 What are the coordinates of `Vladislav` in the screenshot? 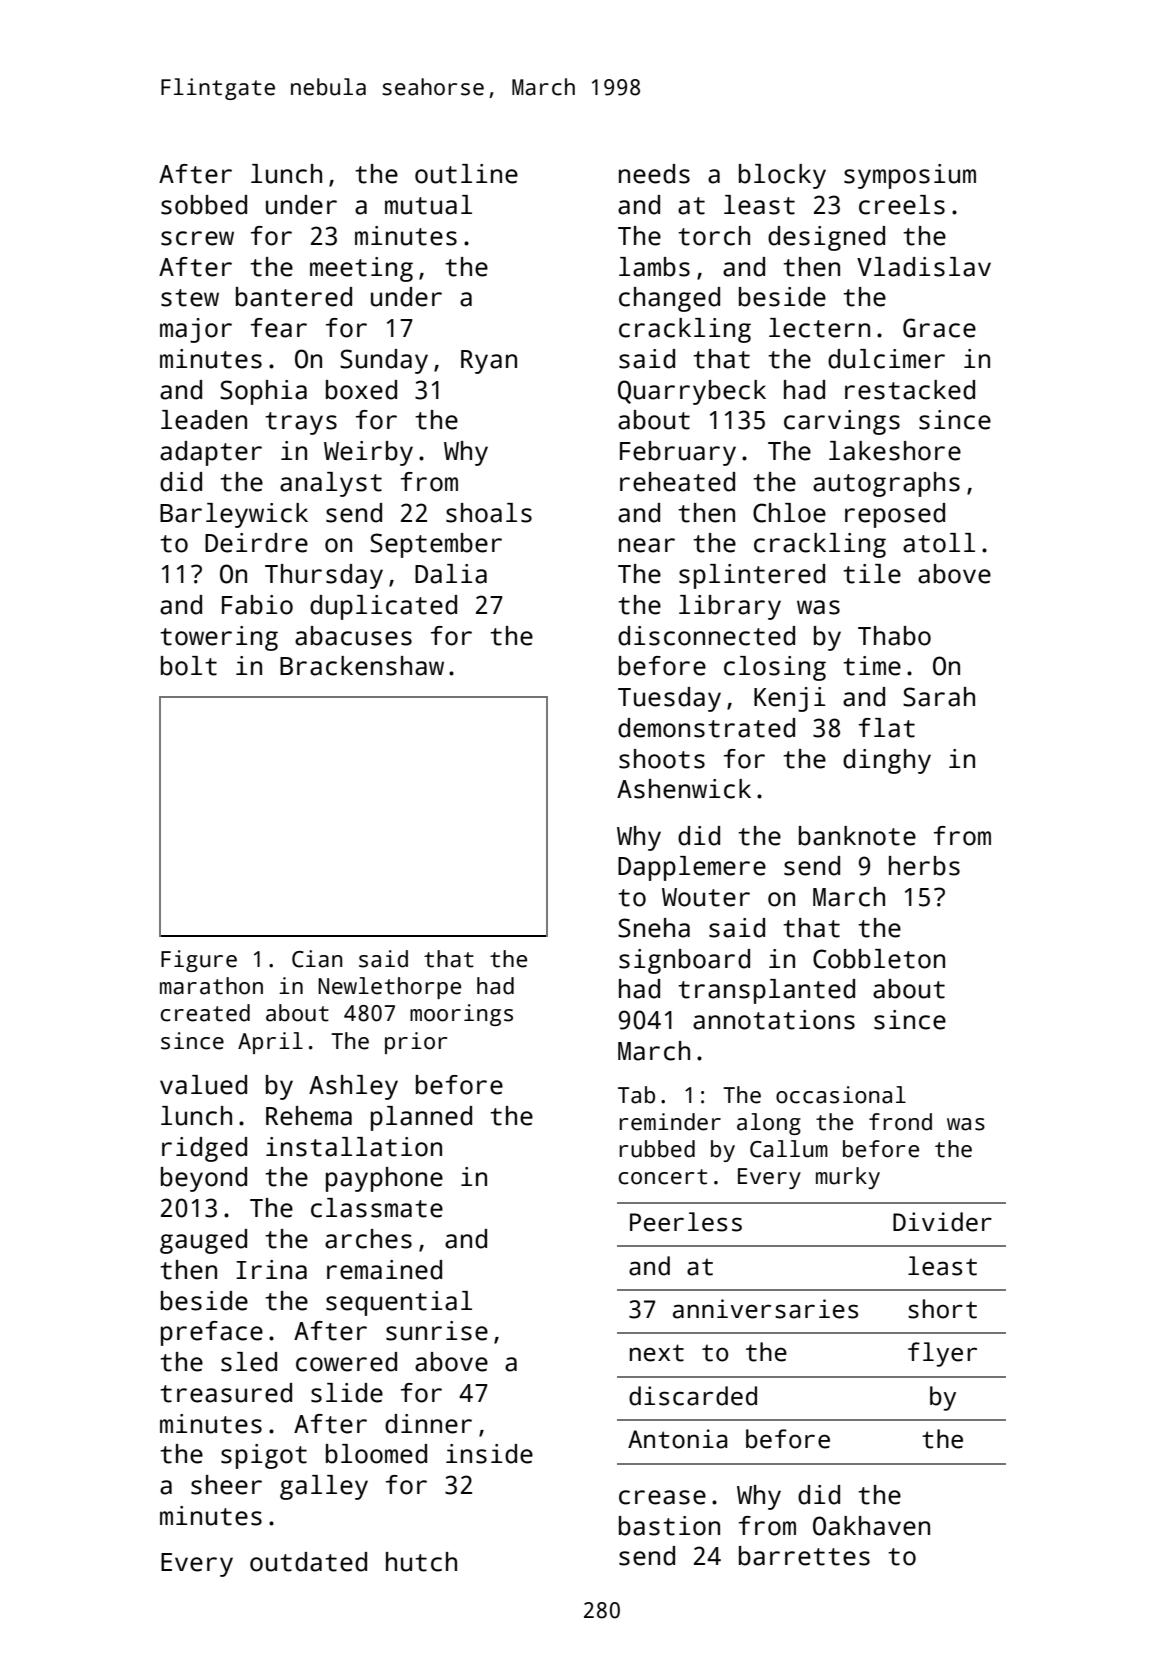 It's located at (924, 267).
